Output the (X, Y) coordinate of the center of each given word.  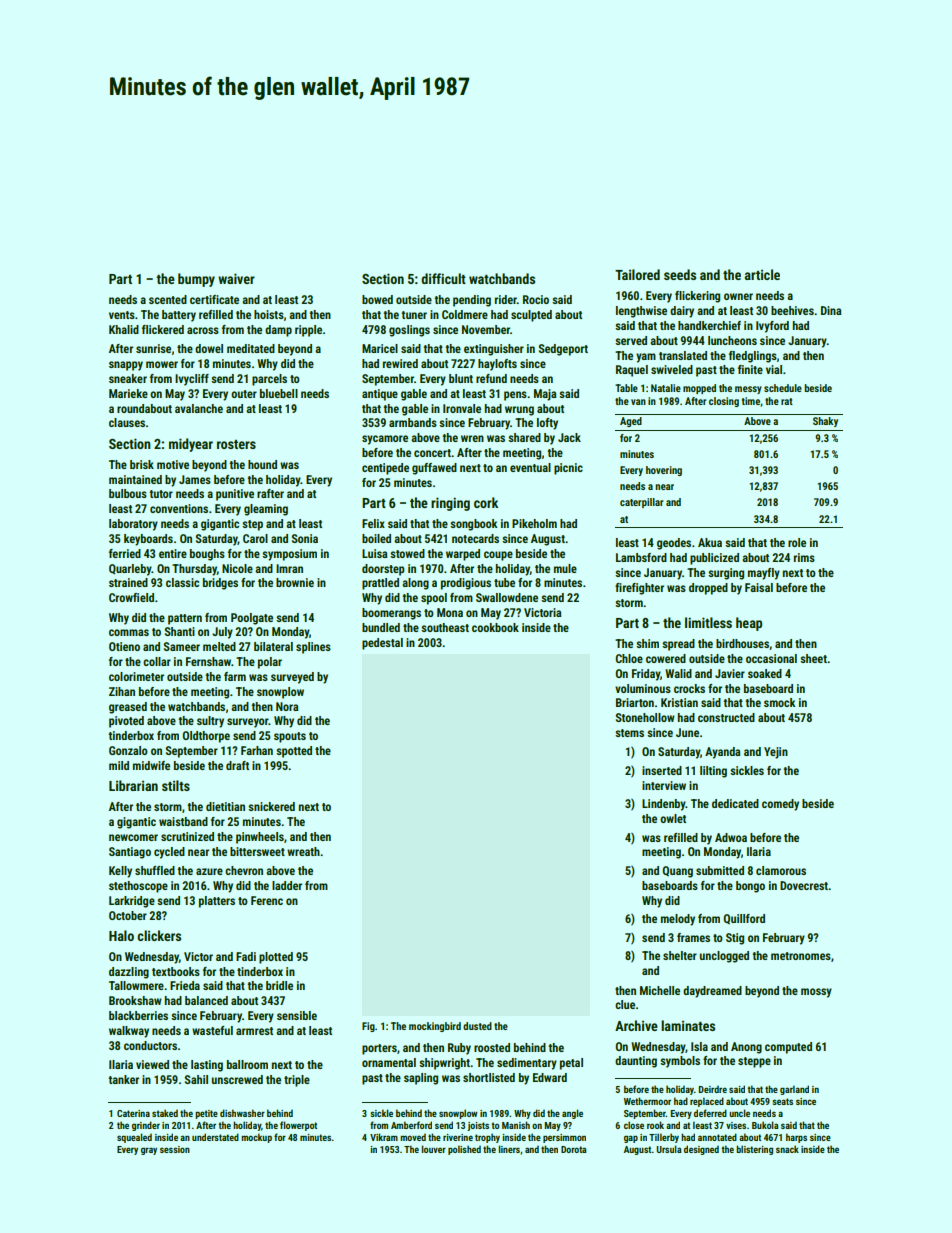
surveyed (292, 678)
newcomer (133, 837)
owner (738, 296)
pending (472, 301)
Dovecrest (804, 885)
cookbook (495, 627)
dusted (477, 1026)
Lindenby (664, 805)
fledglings (753, 357)
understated (215, 1137)
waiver (236, 278)
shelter (680, 955)
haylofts (497, 365)
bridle (279, 985)
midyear (191, 445)
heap (749, 624)
